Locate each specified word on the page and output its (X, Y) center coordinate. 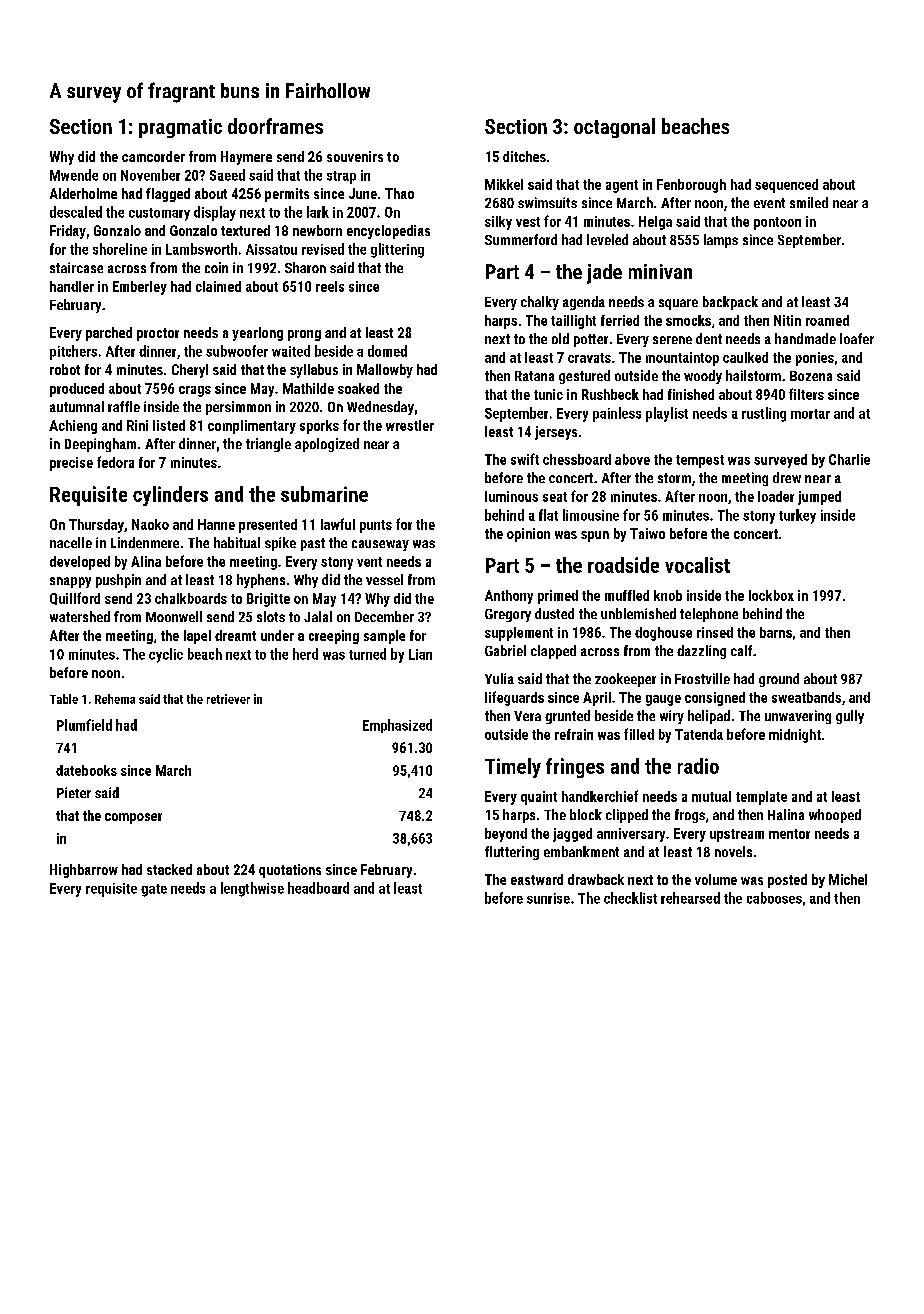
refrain (574, 734)
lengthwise (252, 889)
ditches (524, 156)
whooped (835, 816)
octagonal (614, 128)
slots (271, 616)
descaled (76, 212)
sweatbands (806, 697)
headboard (318, 888)
